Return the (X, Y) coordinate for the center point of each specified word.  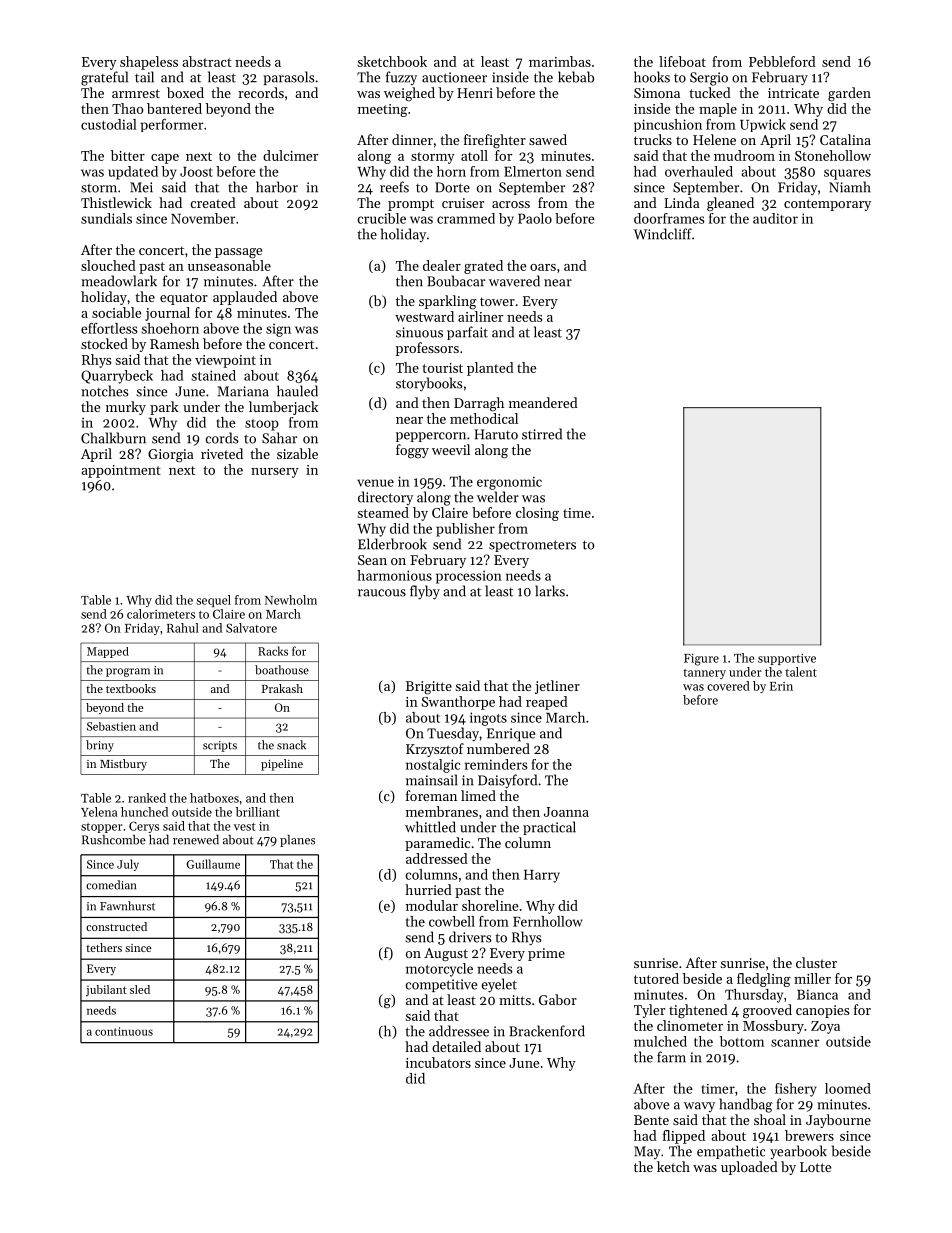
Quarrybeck (117, 377)
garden (849, 94)
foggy (412, 451)
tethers (104, 947)
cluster (816, 962)
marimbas (560, 61)
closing (537, 514)
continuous (124, 1031)
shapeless (149, 63)
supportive (787, 659)
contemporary (827, 205)
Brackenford (547, 1031)
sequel (213, 601)
